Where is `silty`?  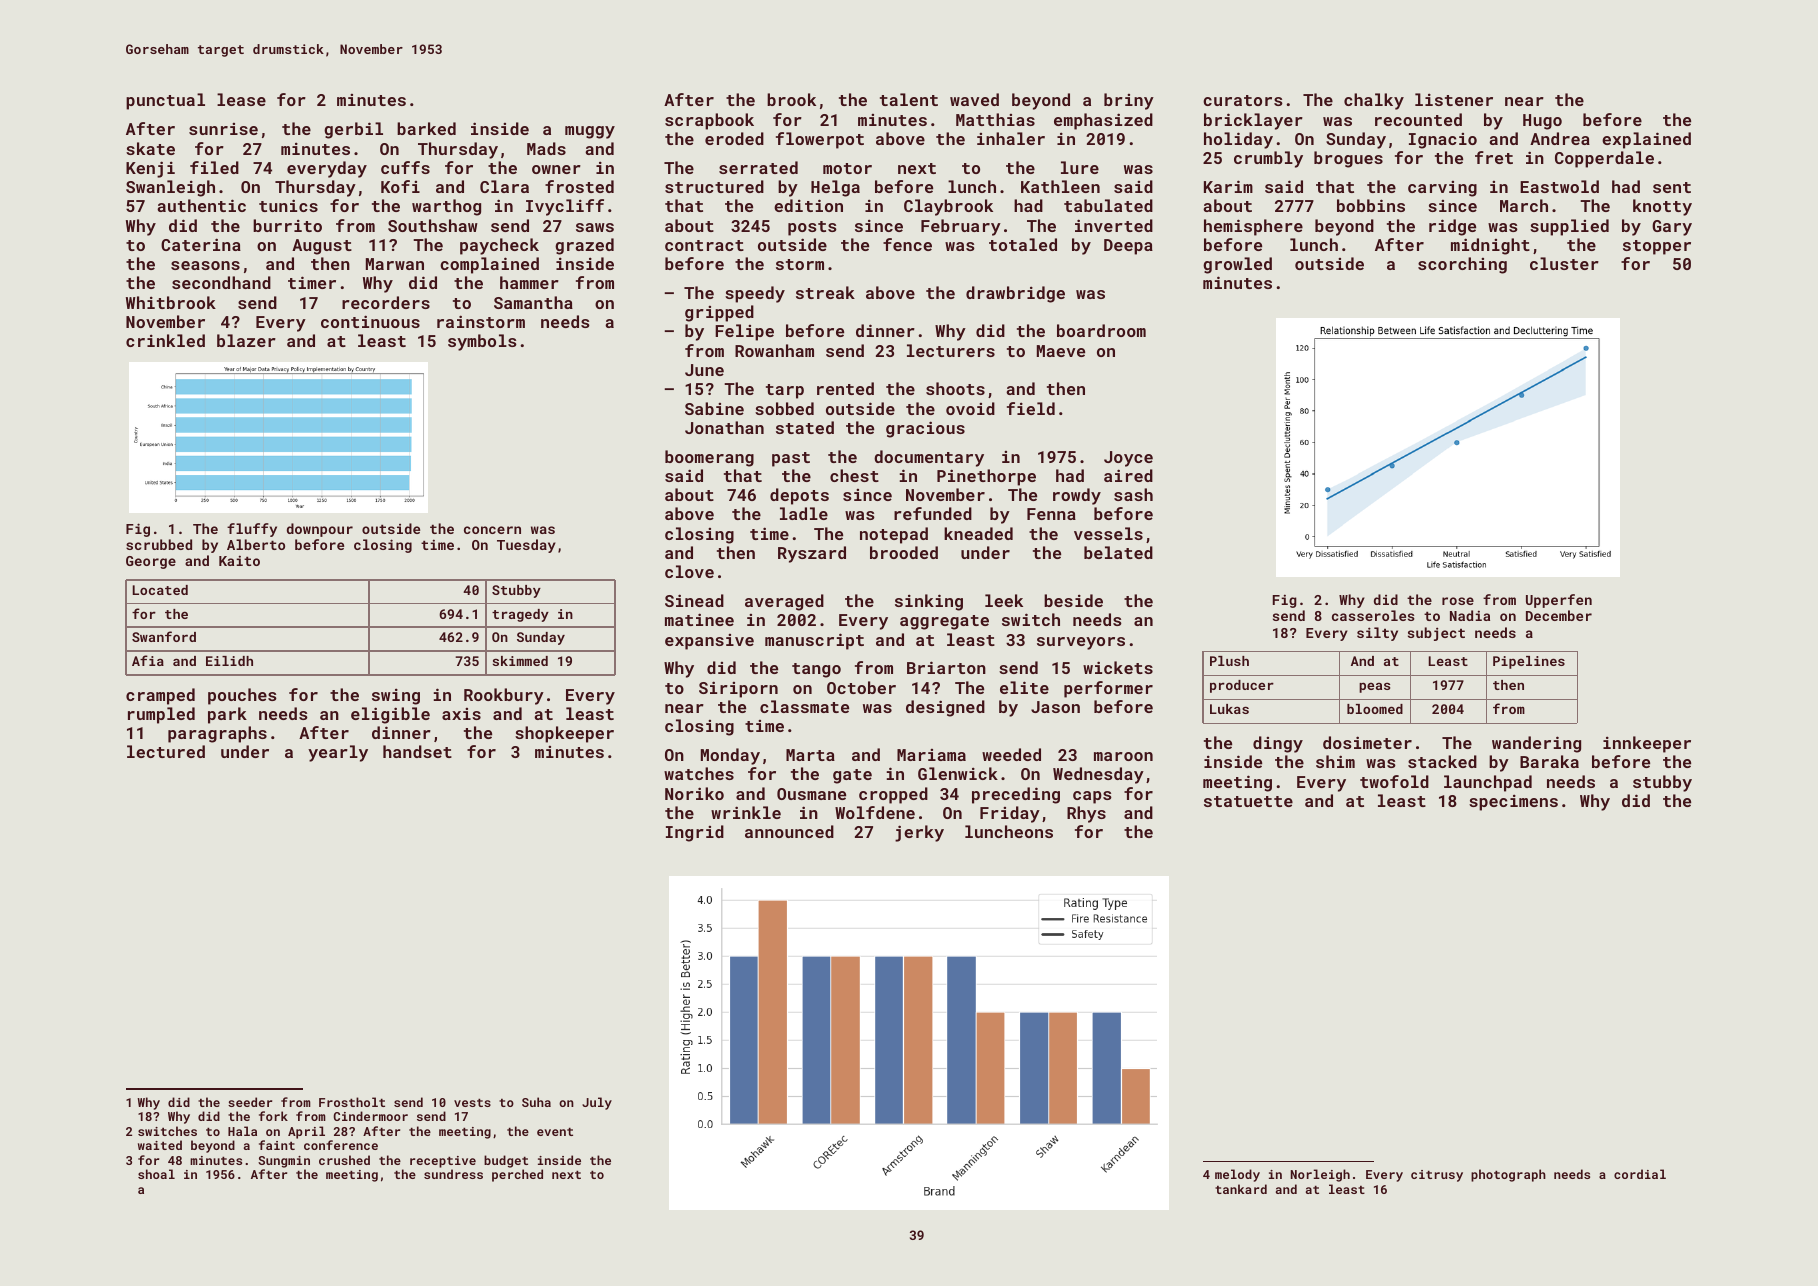 silty is located at coordinates (1377, 634).
